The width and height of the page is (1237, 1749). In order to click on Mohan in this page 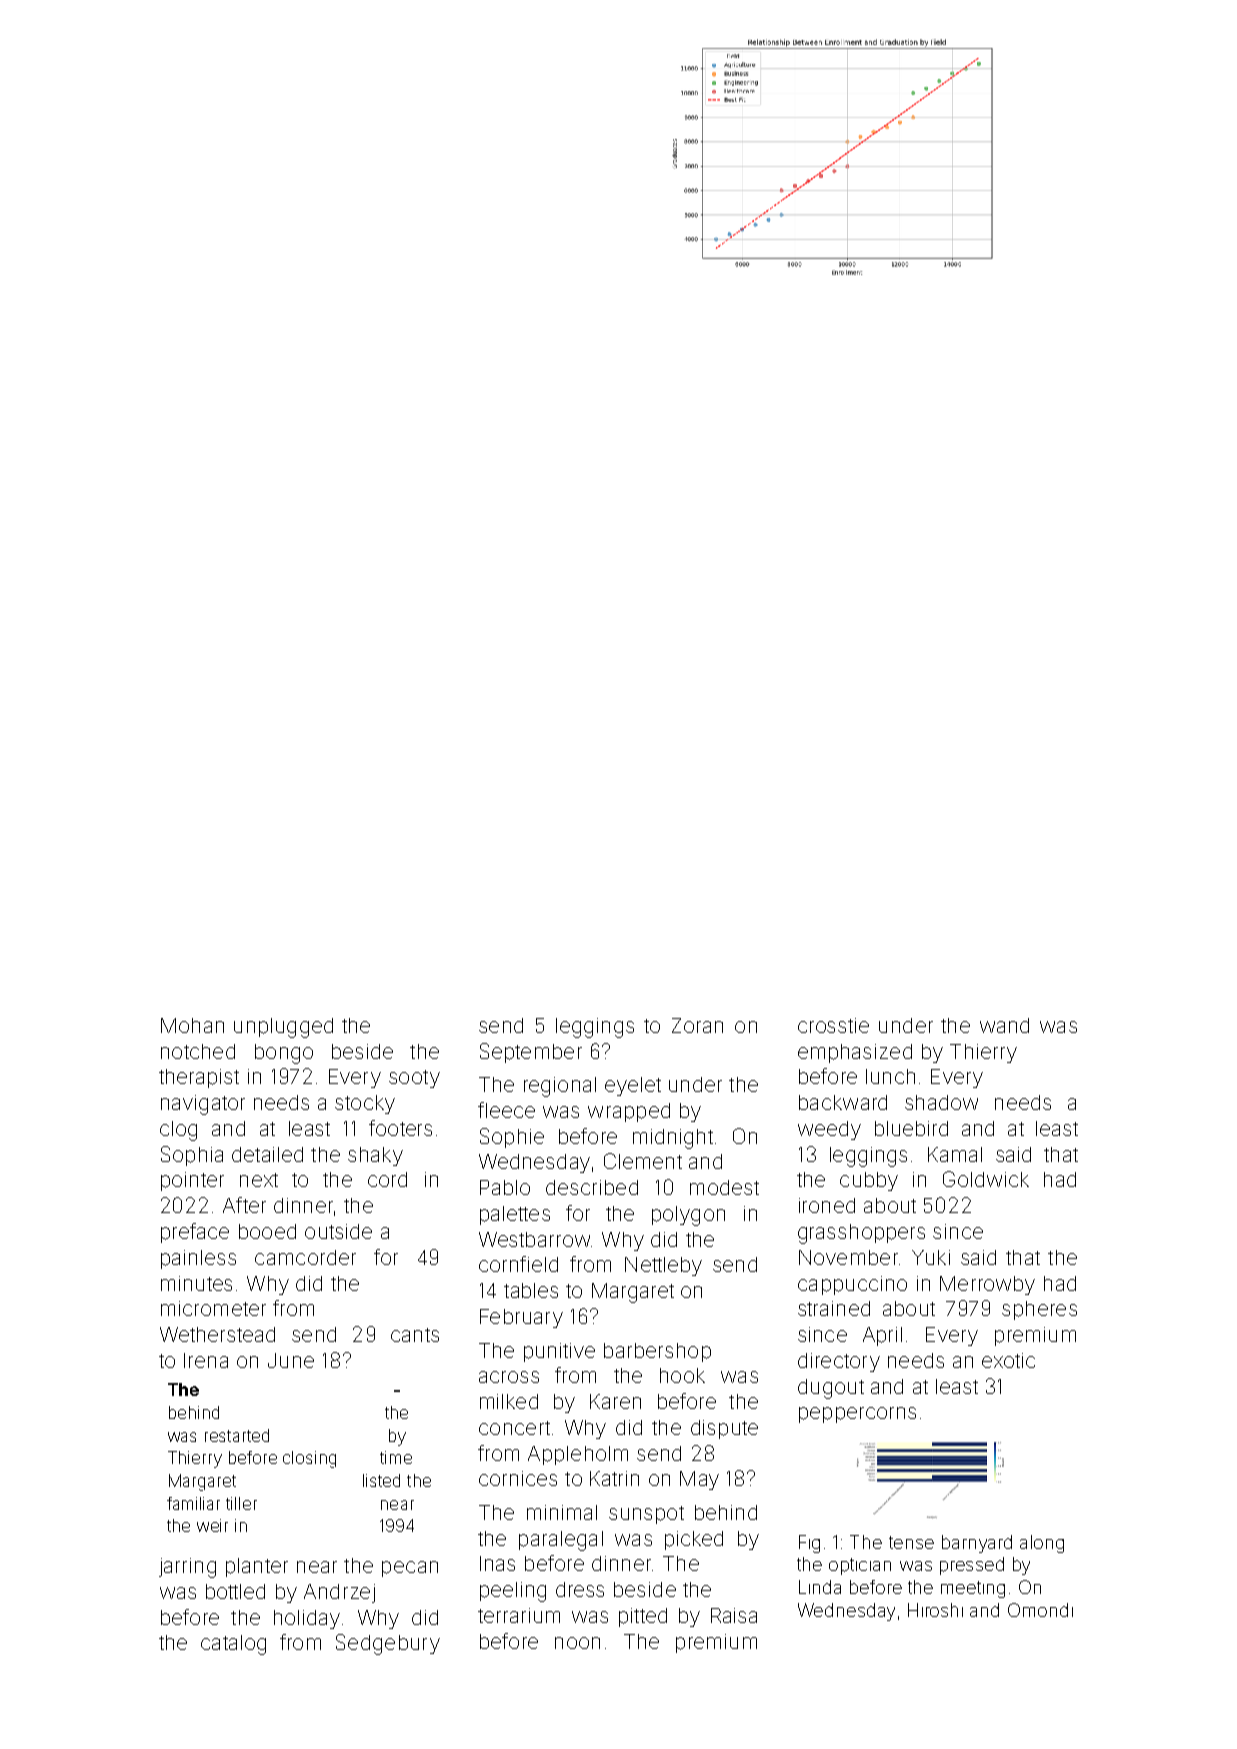, I will do `click(192, 1025)`.
